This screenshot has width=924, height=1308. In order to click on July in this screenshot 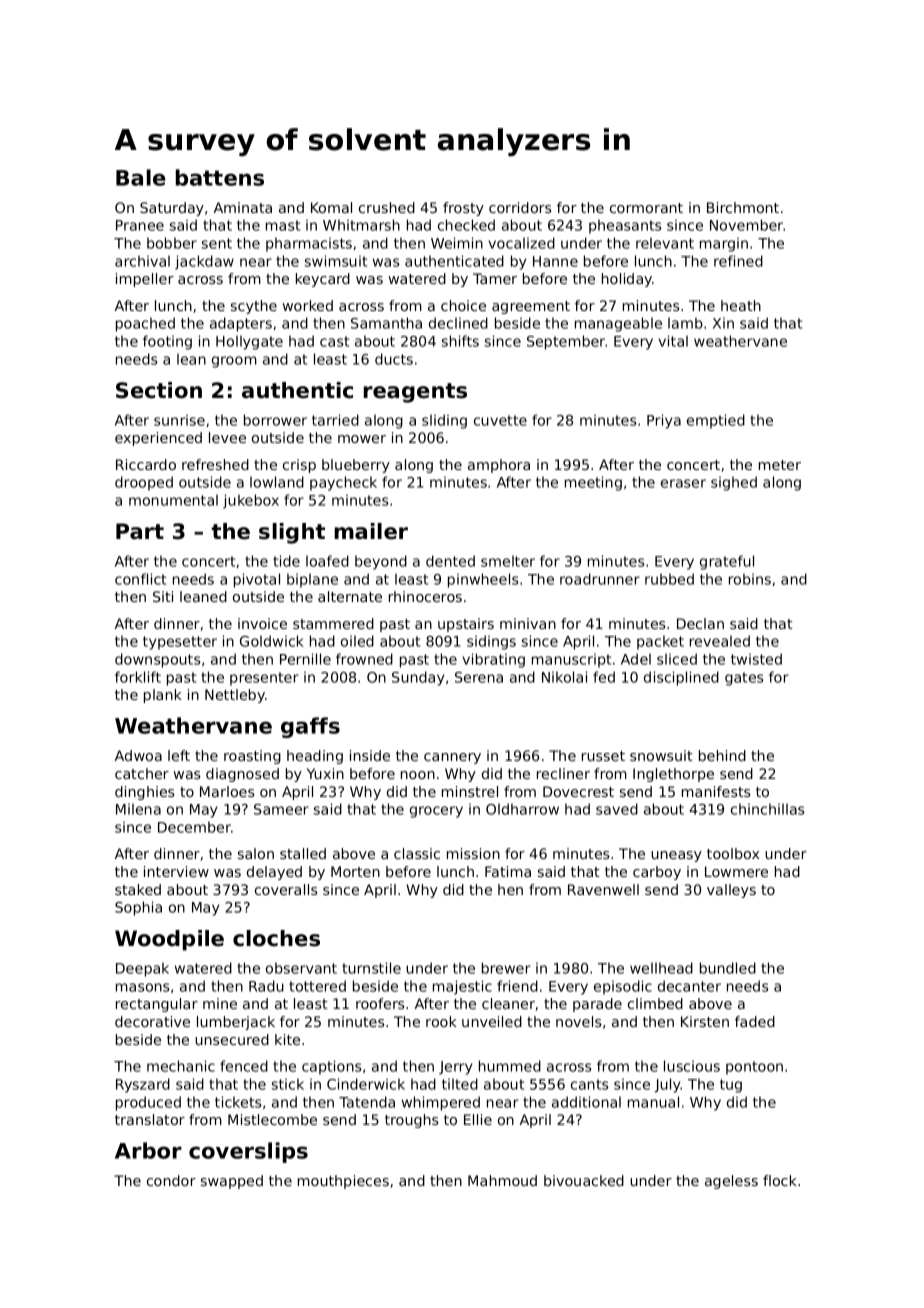, I will do `click(668, 1085)`.
